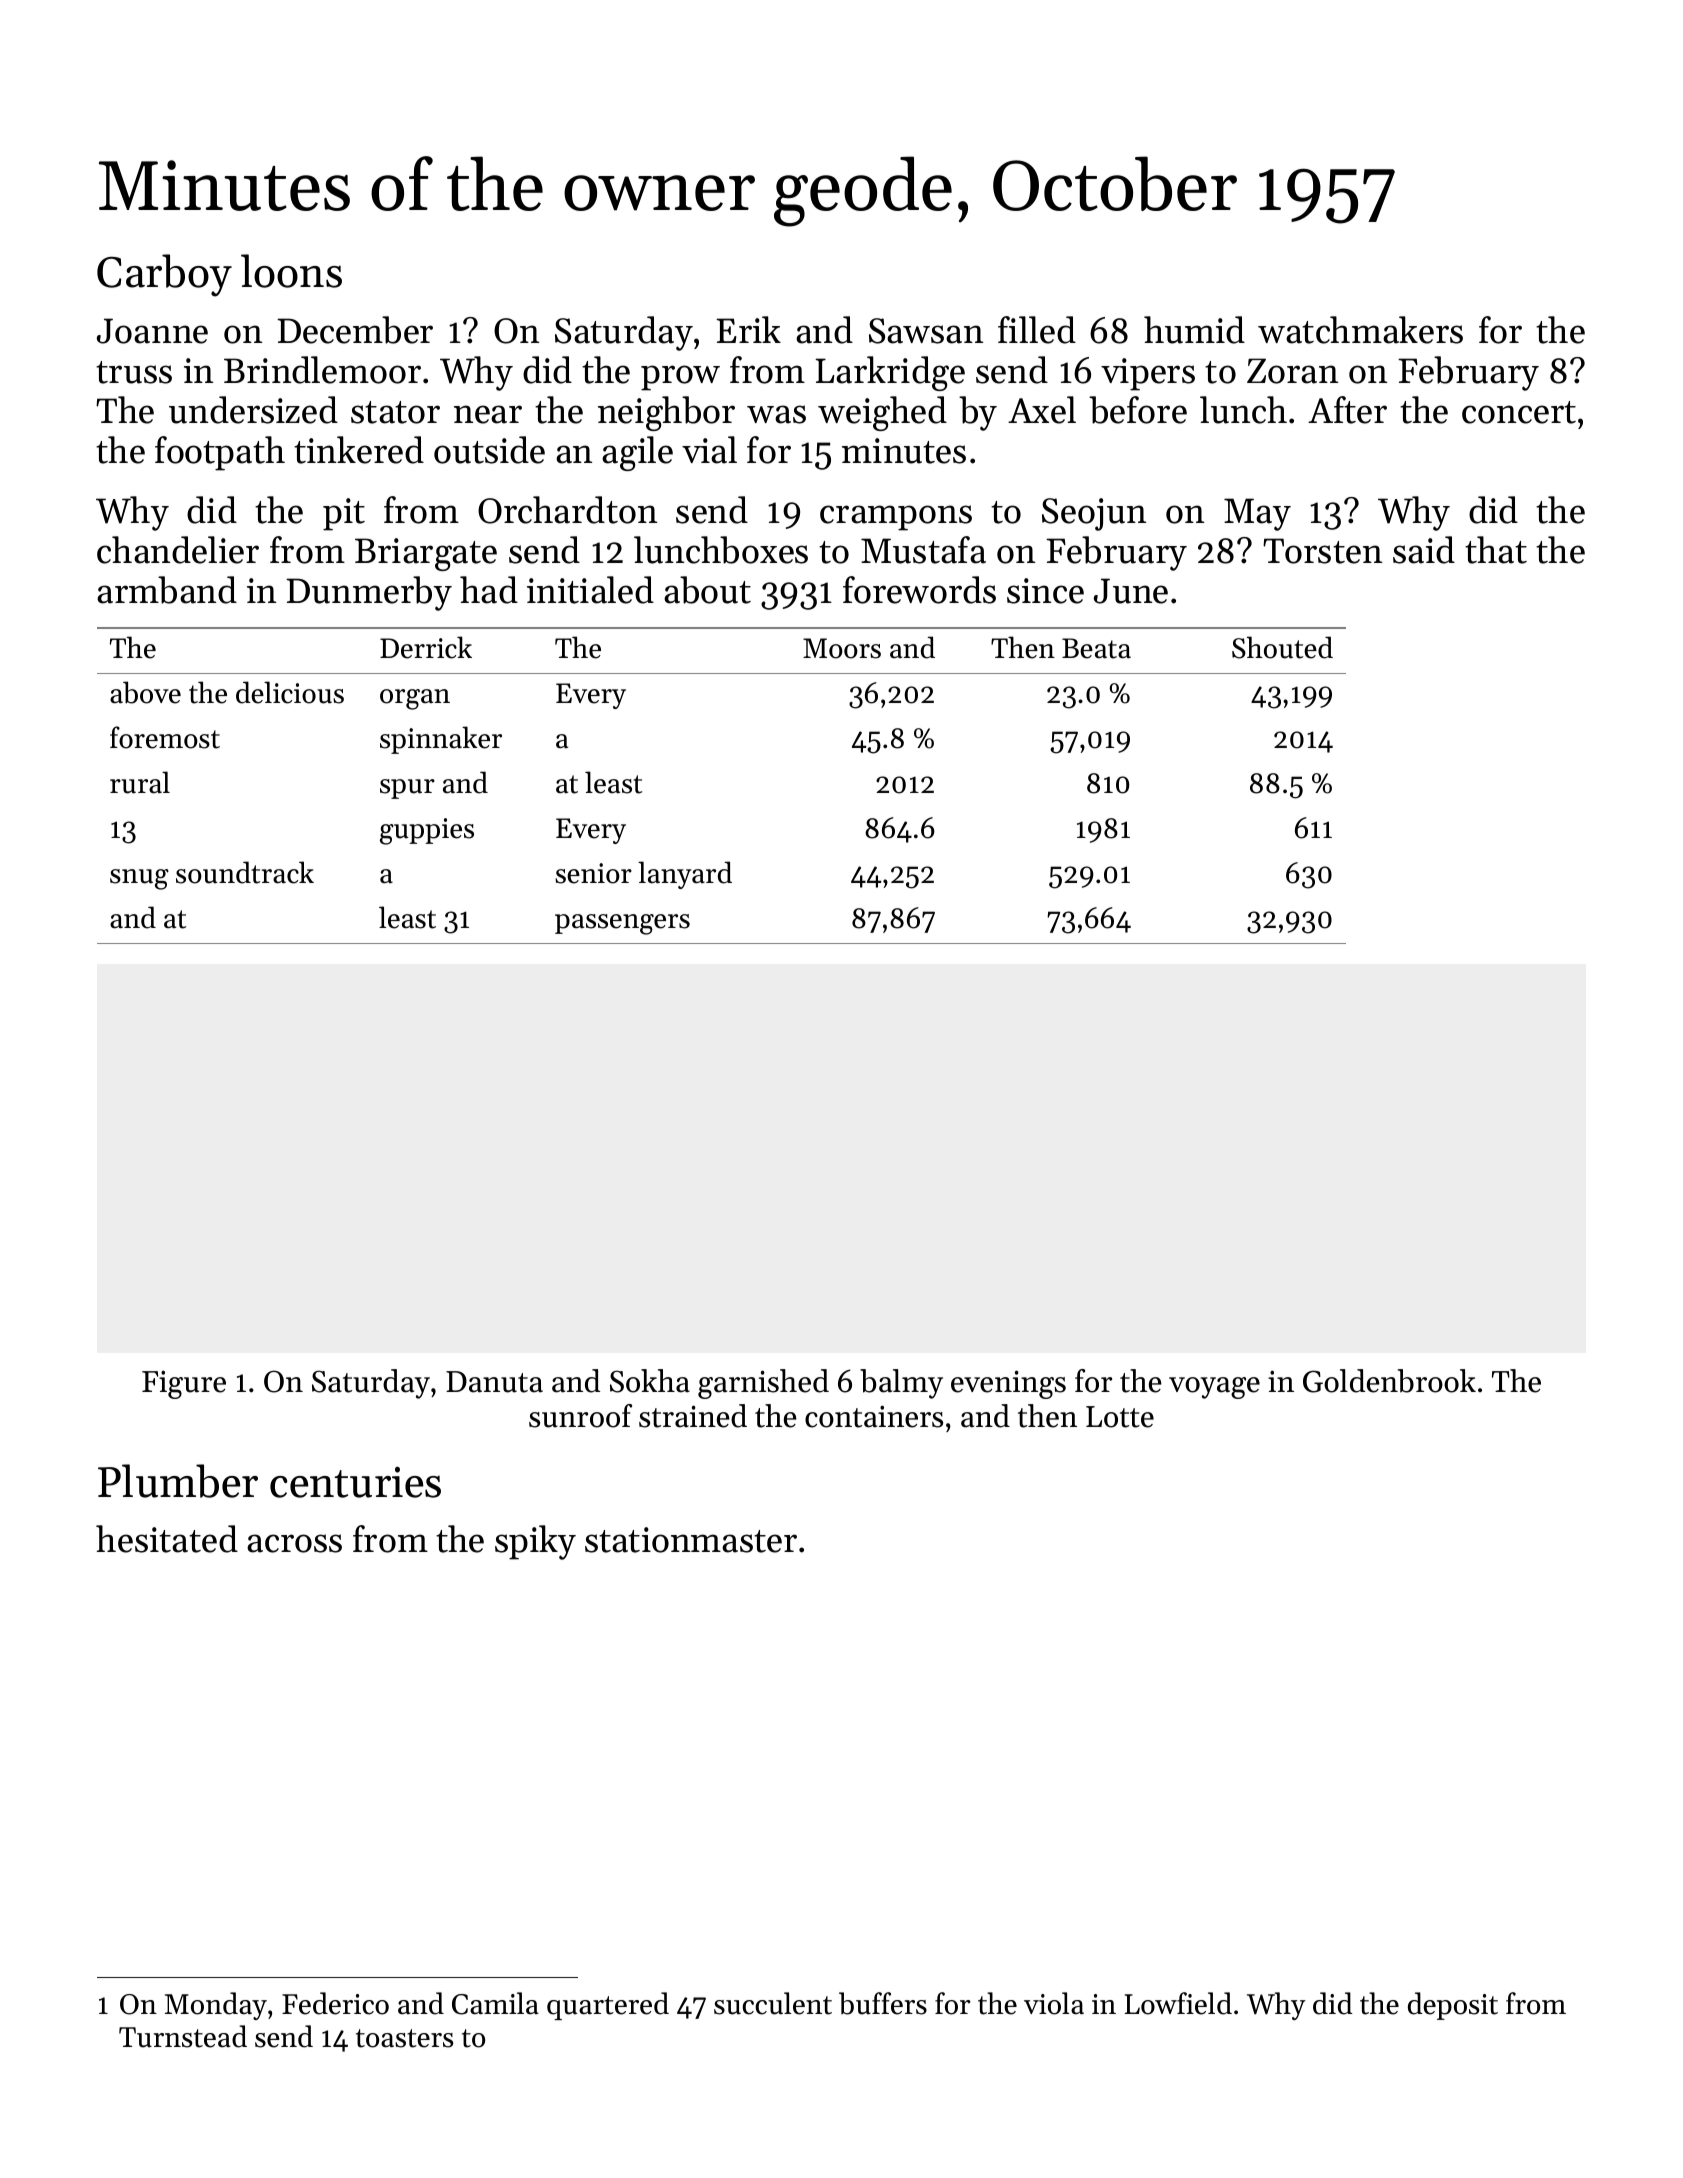 The image size is (1683, 2178). Describe the element at coordinates (183, 2036) in the screenshot. I see `Turnstead` at that location.
